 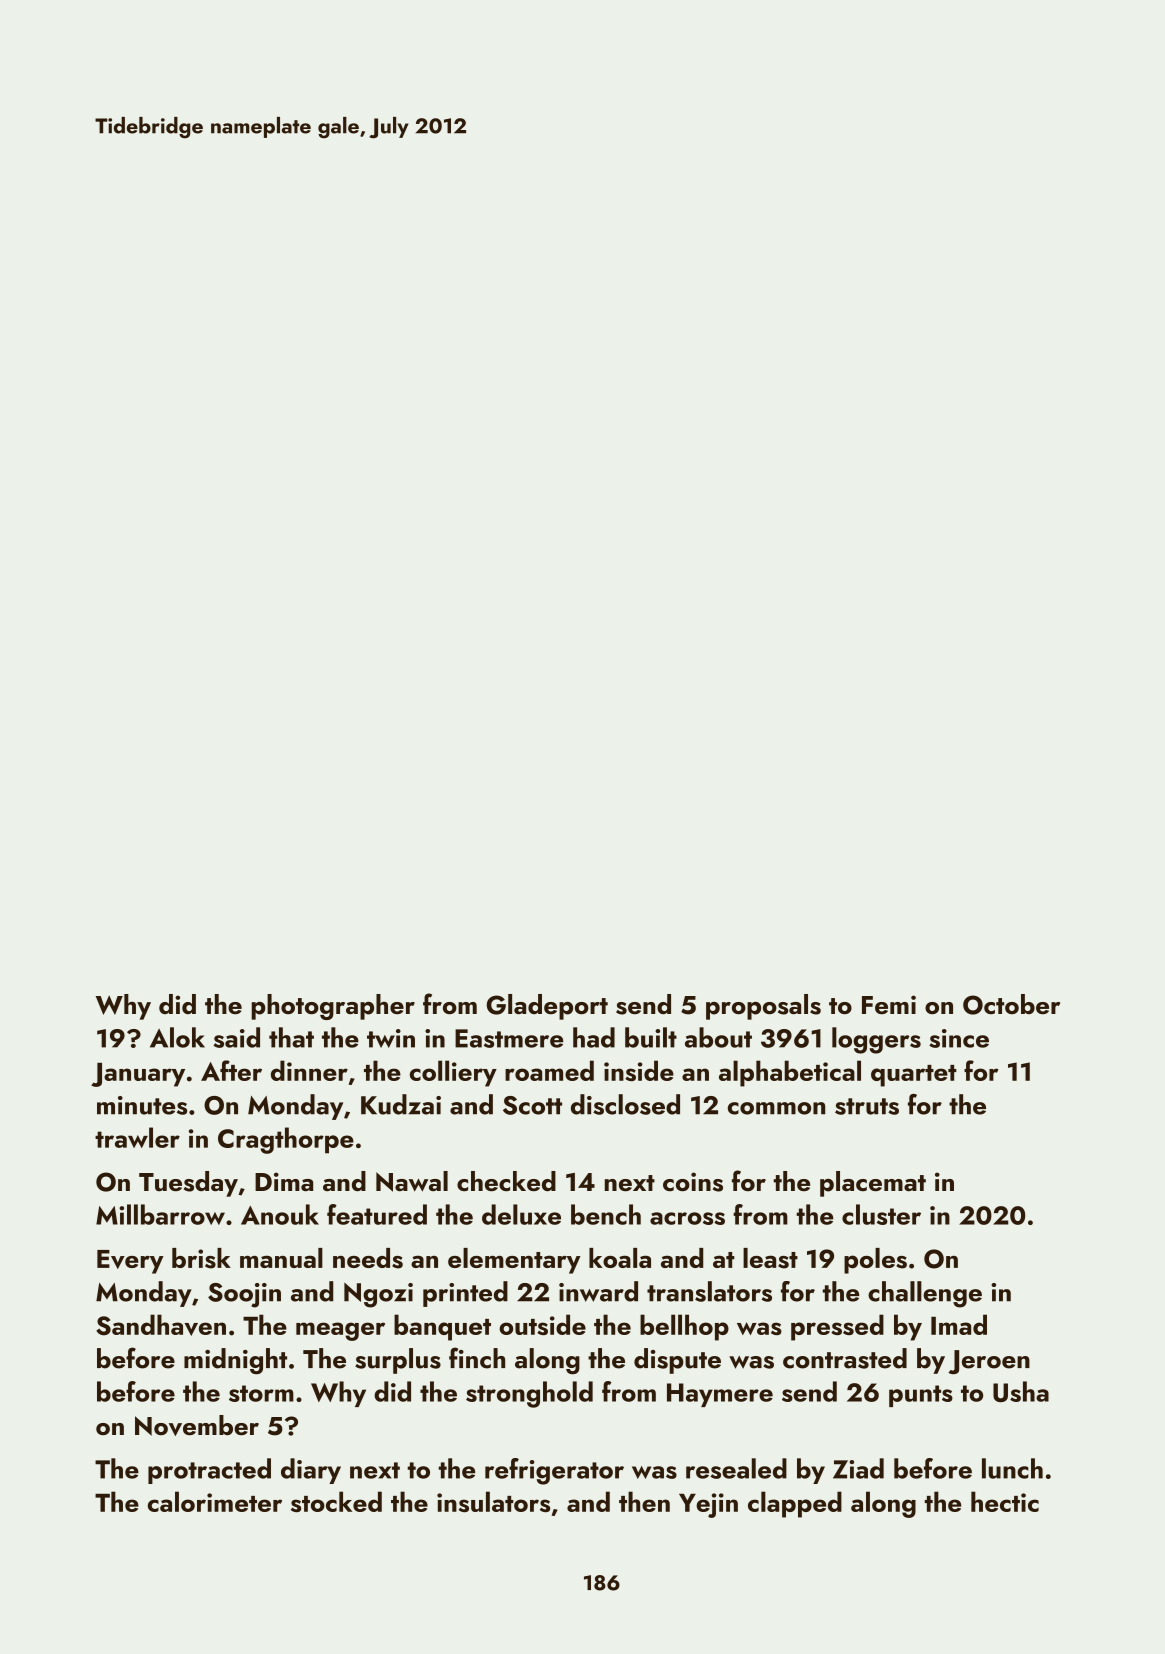 I want to click on stronghold, so click(x=529, y=1394).
